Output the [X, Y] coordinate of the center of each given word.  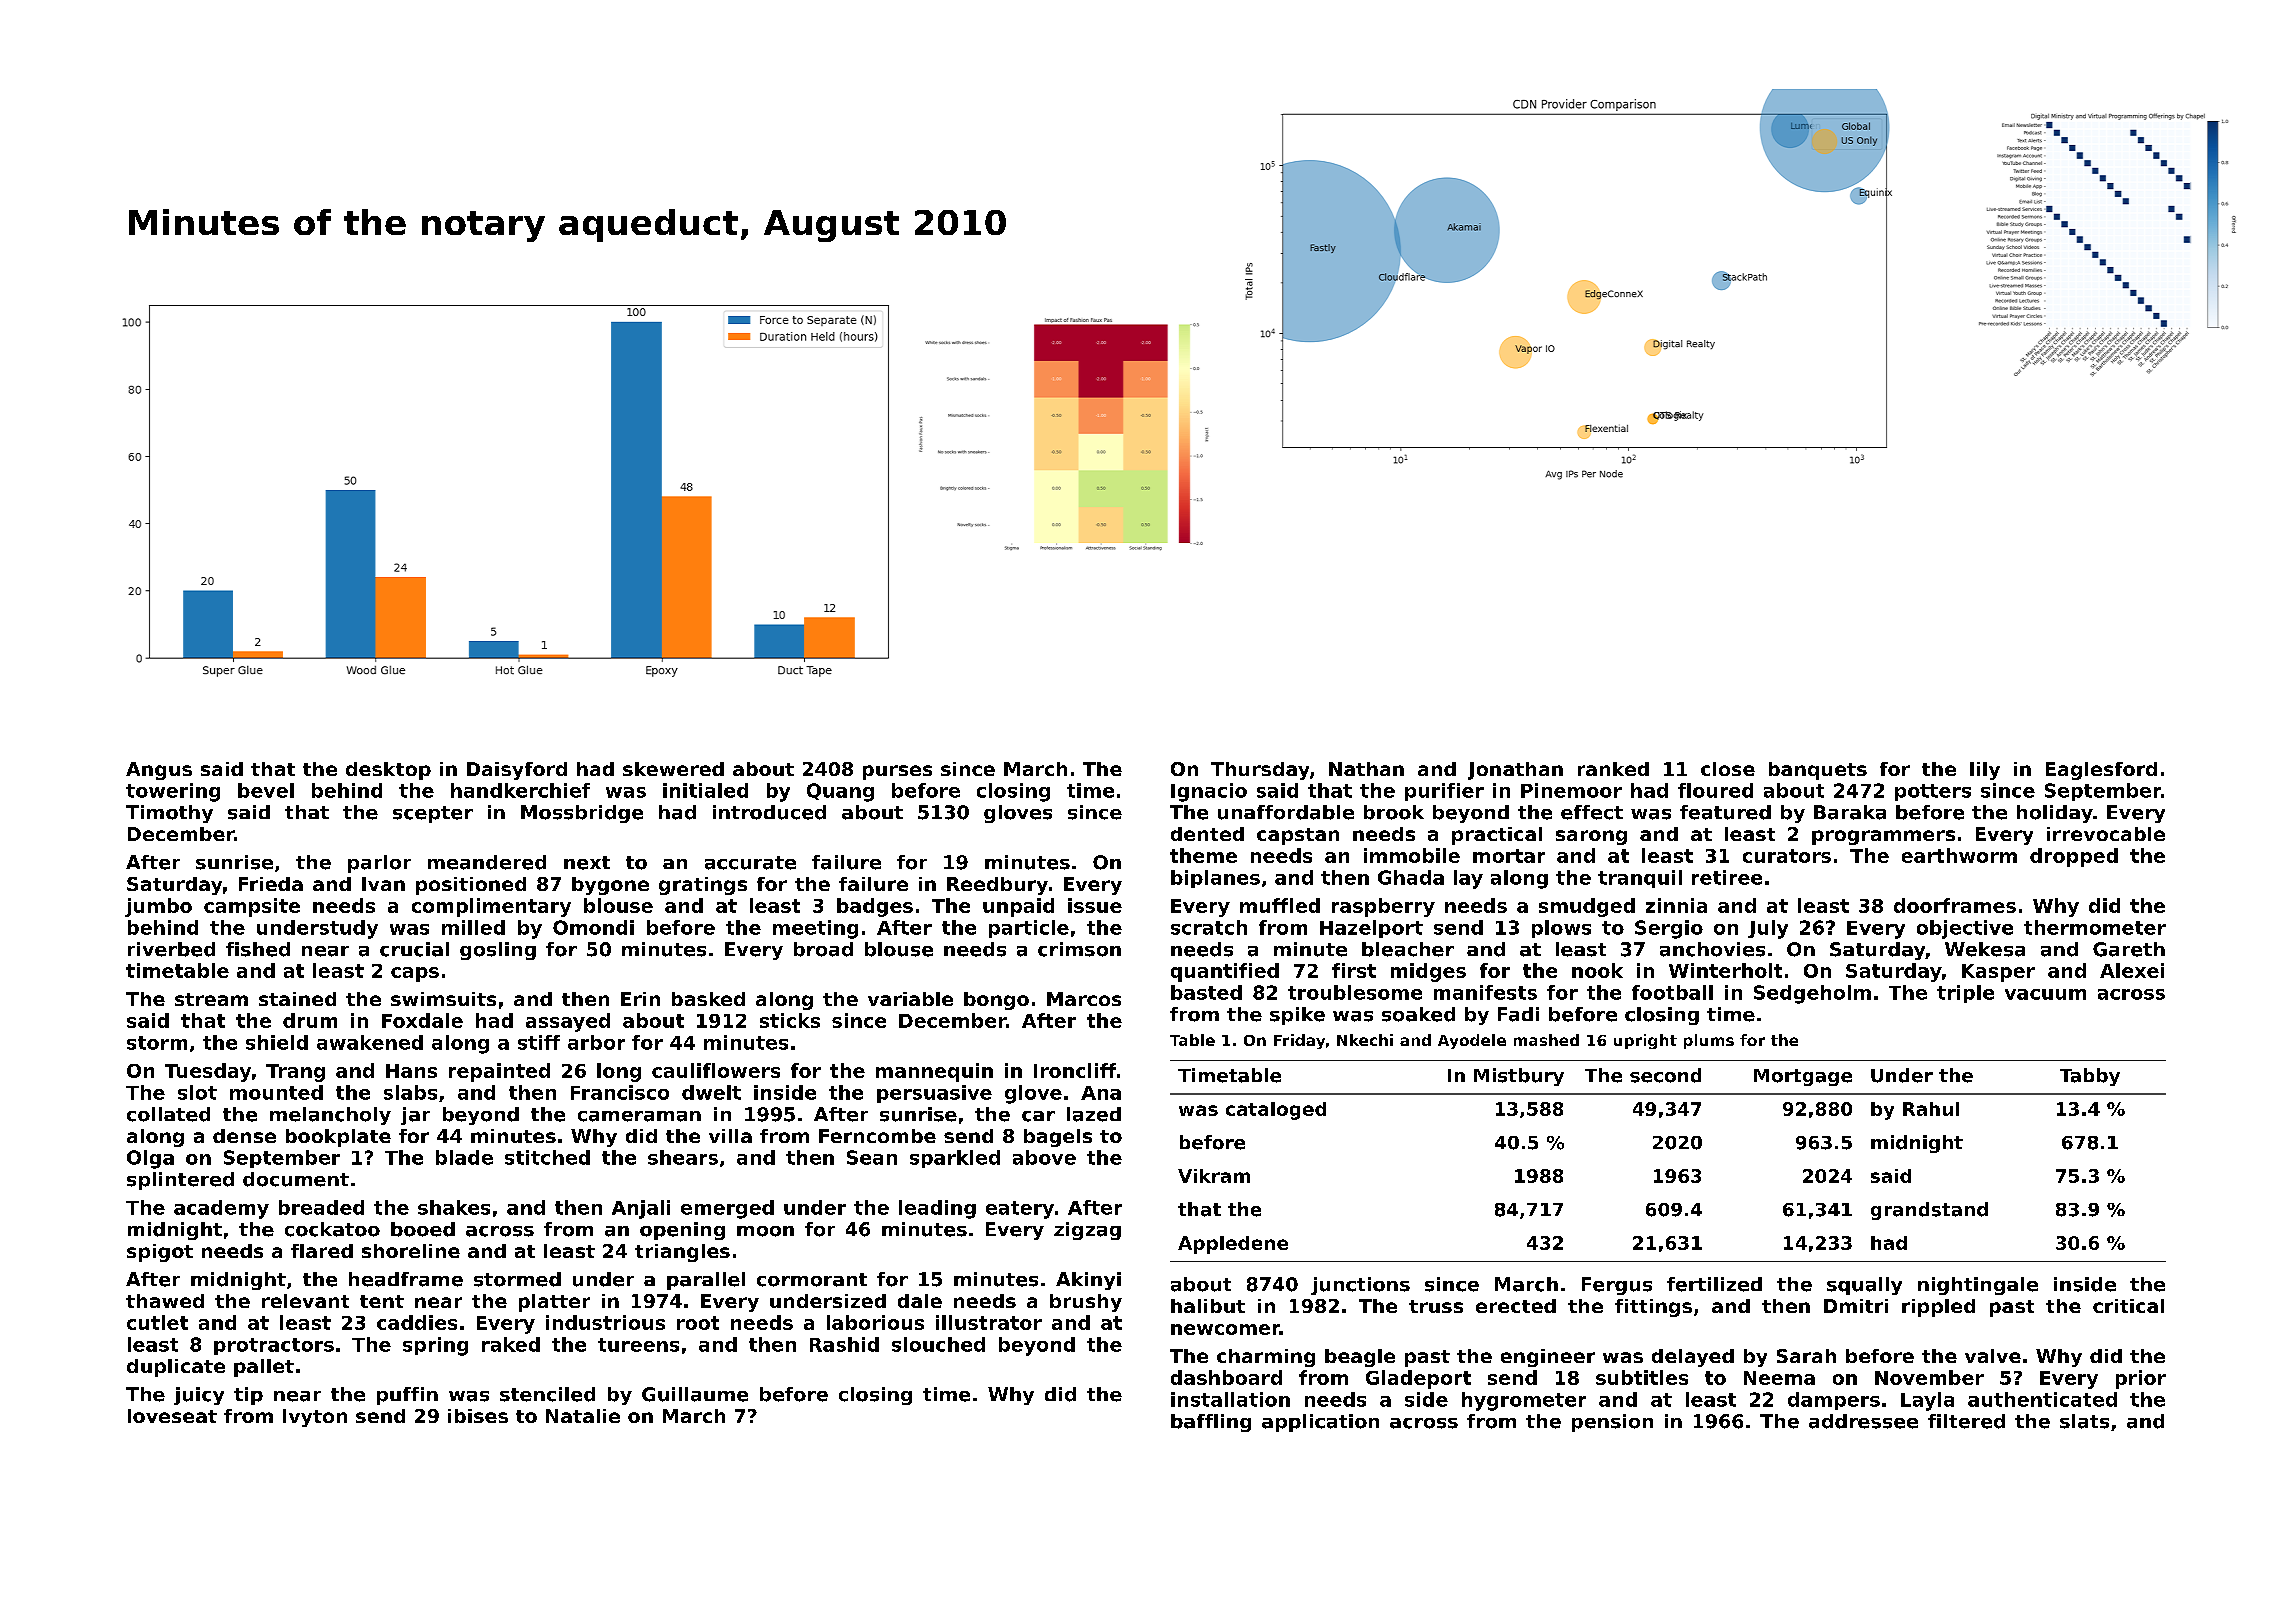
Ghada [1411, 877]
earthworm [1959, 855]
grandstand [1929, 1211]
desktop [388, 771]
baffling [1211, 1423]
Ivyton [315, 1418]
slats [2084, 1421]
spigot [160, 1253]
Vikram [1214, 1176]
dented [1207, 834]
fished [258, 949]
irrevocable [2106, 834]
